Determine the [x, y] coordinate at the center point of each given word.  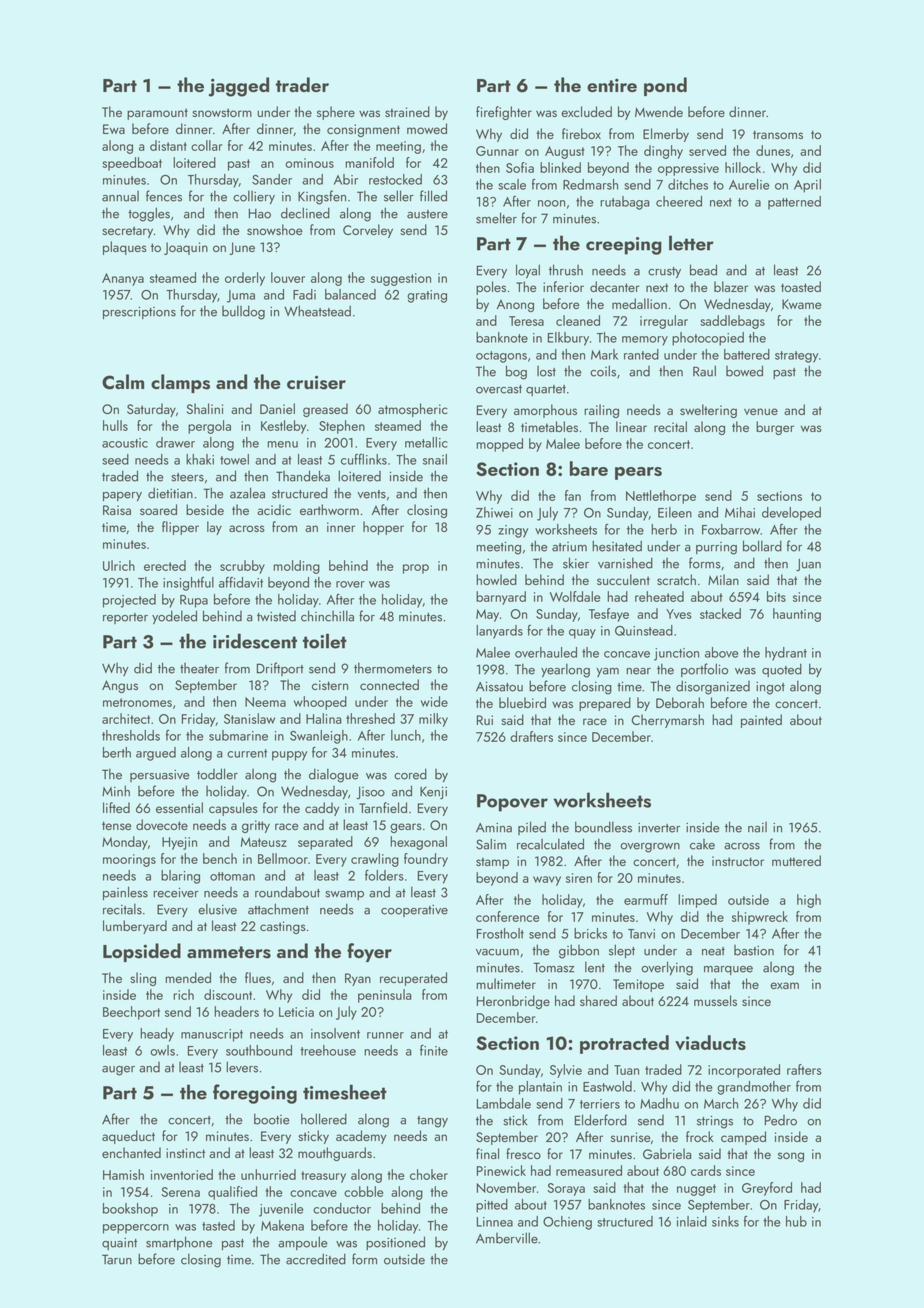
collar [207, 145]
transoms [778, 134]
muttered [796, 860]
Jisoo [370, 793]
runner [385, 1035]
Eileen [675, 512]
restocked [395, 179]
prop [416, 569]
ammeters [229, 952]
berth [117, 752]
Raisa [117, 510]
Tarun [117, 1259]
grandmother [754, 1088]
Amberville [507, 1238]
